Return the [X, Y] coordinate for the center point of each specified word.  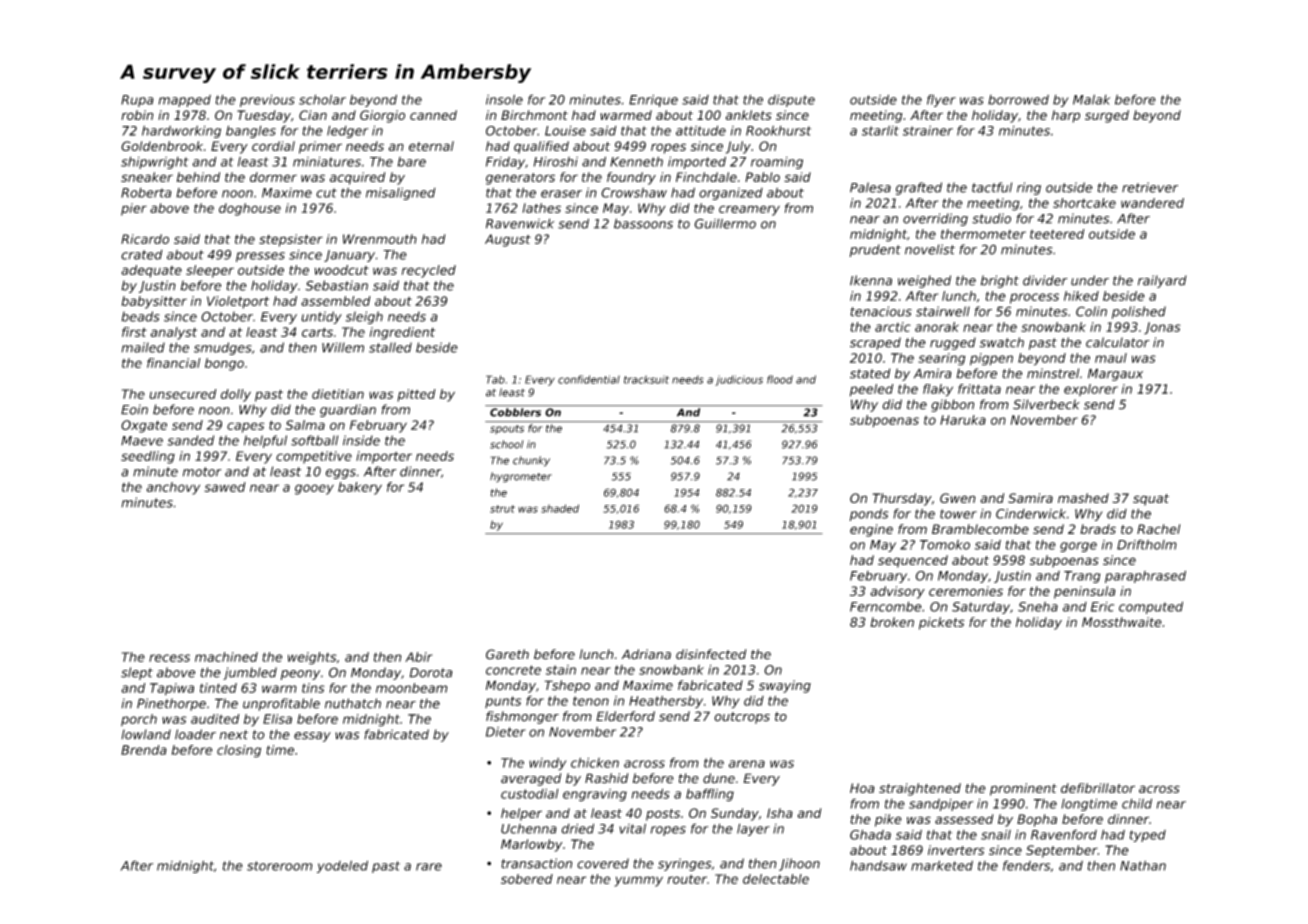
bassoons [643, 223]
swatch [1001, 342]
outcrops [742, 718]
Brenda [144, 750]
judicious [739, 380]
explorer [1091, 390]
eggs [341, 474]
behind [198, 177]
